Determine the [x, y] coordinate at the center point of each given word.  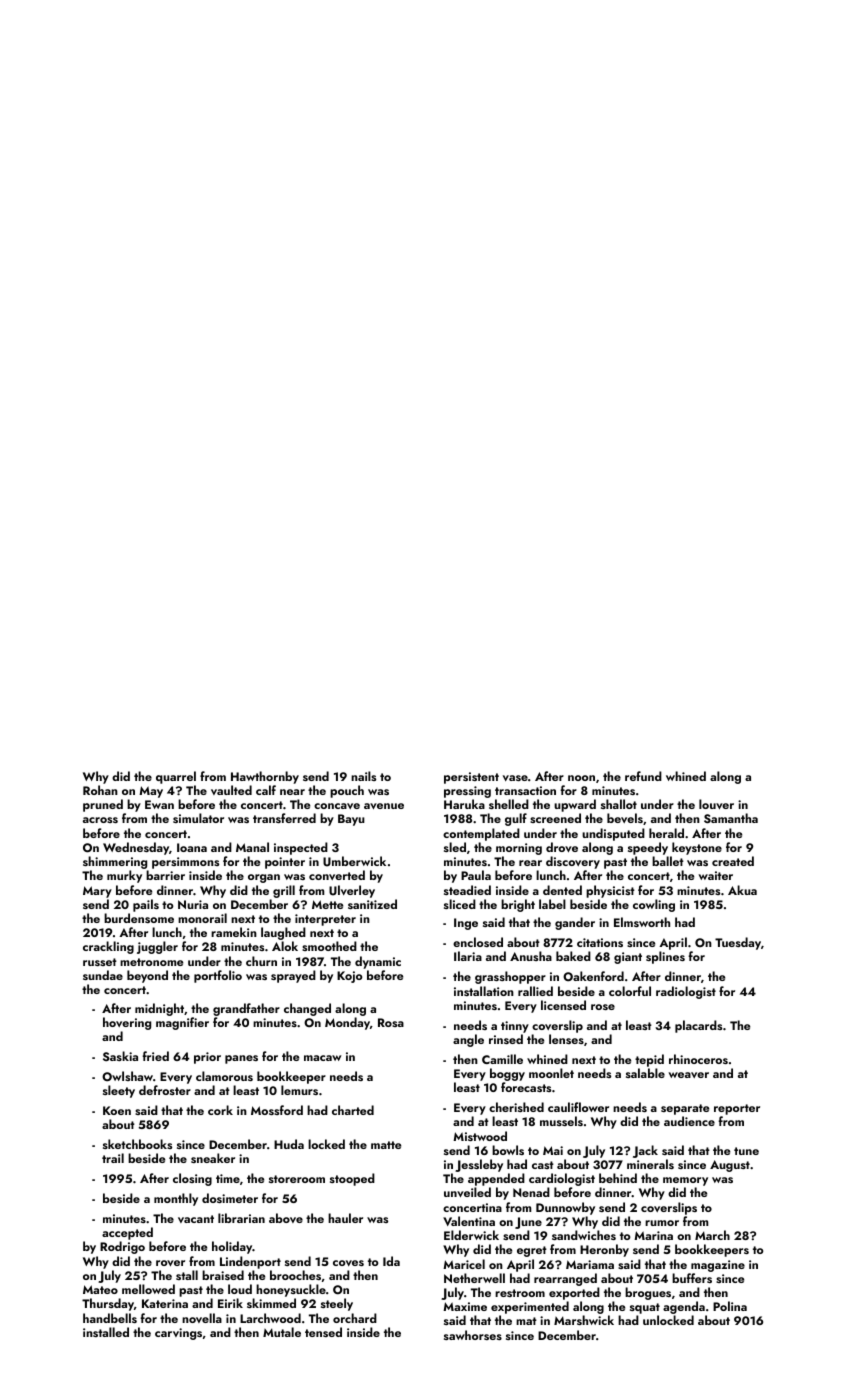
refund [643, 776]
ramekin [234, 932]
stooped [352, 1179]
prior [207, 1058]
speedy [648, 848]
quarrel [176, 777]
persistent [471, 778]
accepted [127, 1233]
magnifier [182, 1023]
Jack [645, 1151]
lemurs [299, 1090]
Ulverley [352, 891]
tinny [515, 1027]
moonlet [551, 1073]
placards [698, 1026]
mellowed [148, 1289]
